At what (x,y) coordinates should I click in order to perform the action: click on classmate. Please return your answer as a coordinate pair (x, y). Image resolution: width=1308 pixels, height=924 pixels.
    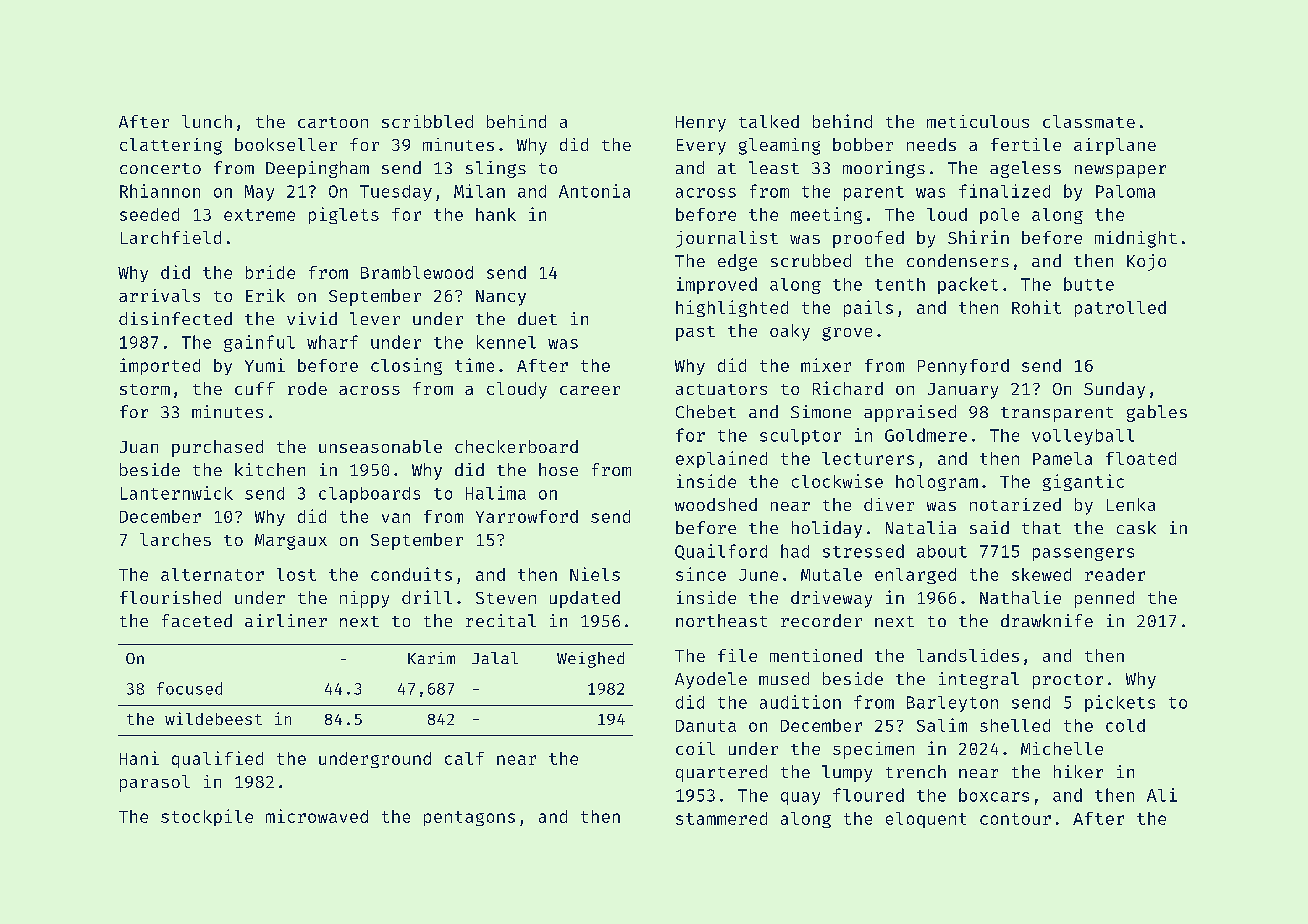
    Looking at the image, I should click on (1089, 121).
